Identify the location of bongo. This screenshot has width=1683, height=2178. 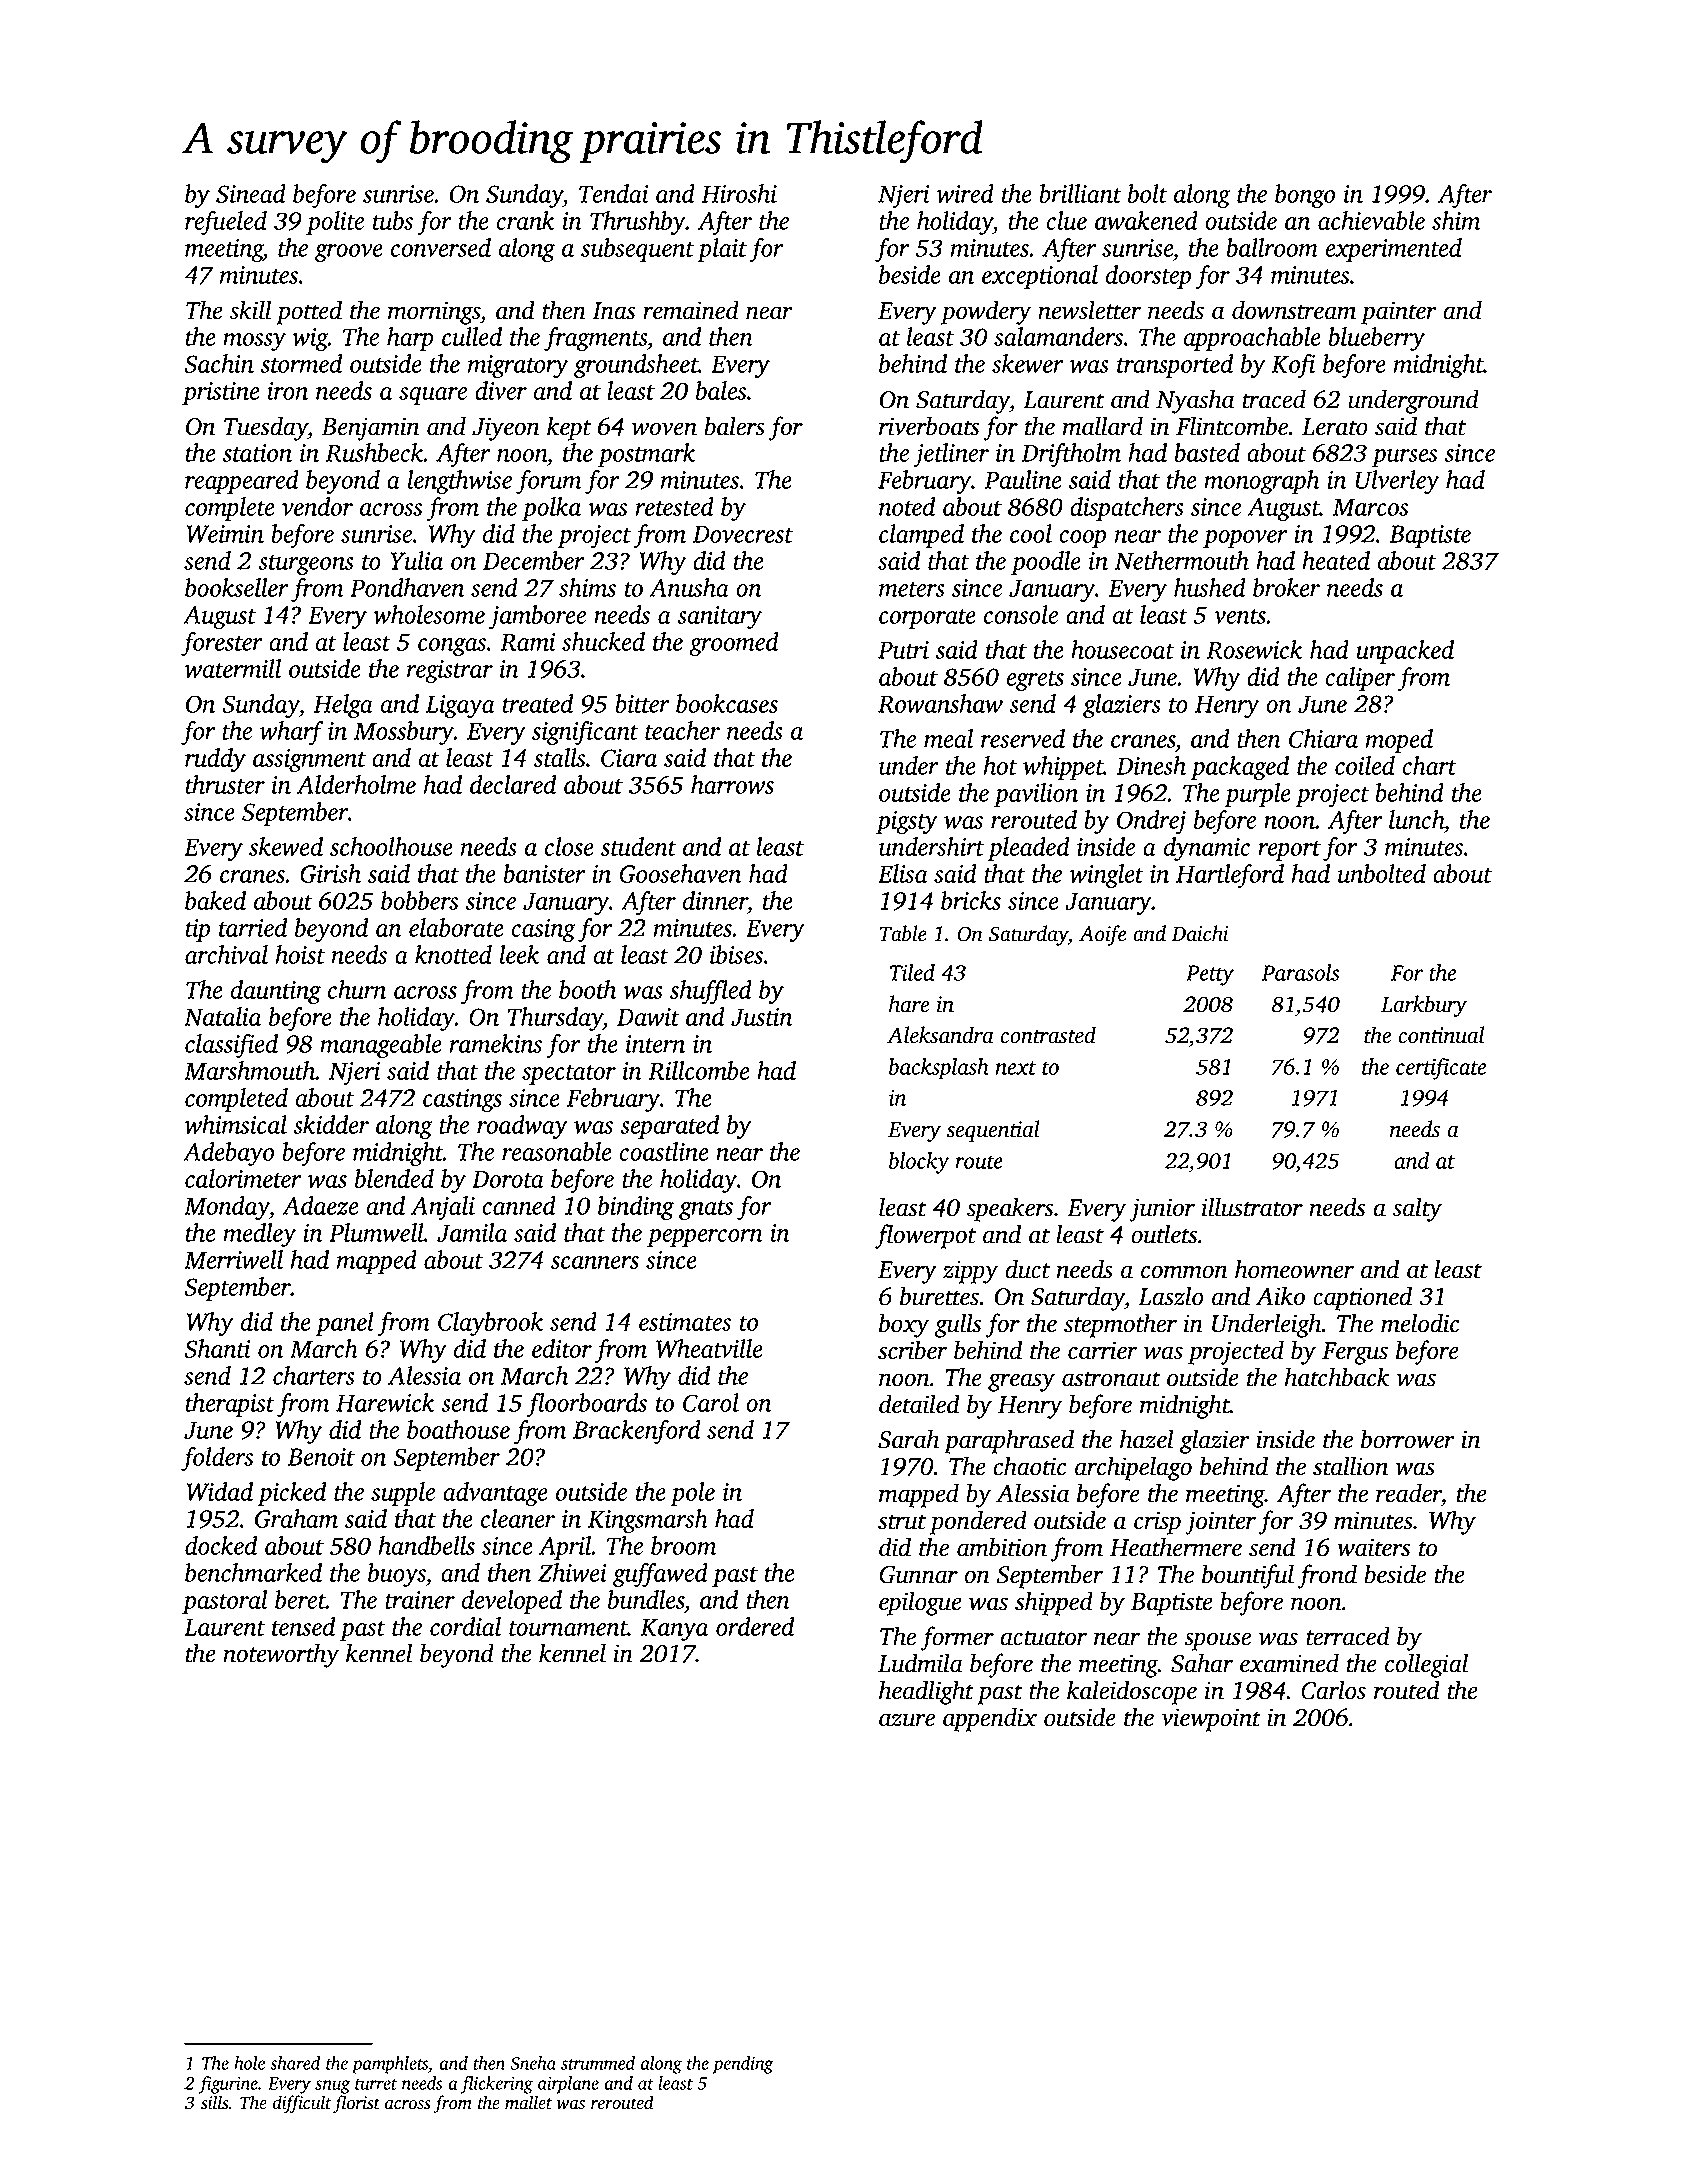
(1305, 196).
